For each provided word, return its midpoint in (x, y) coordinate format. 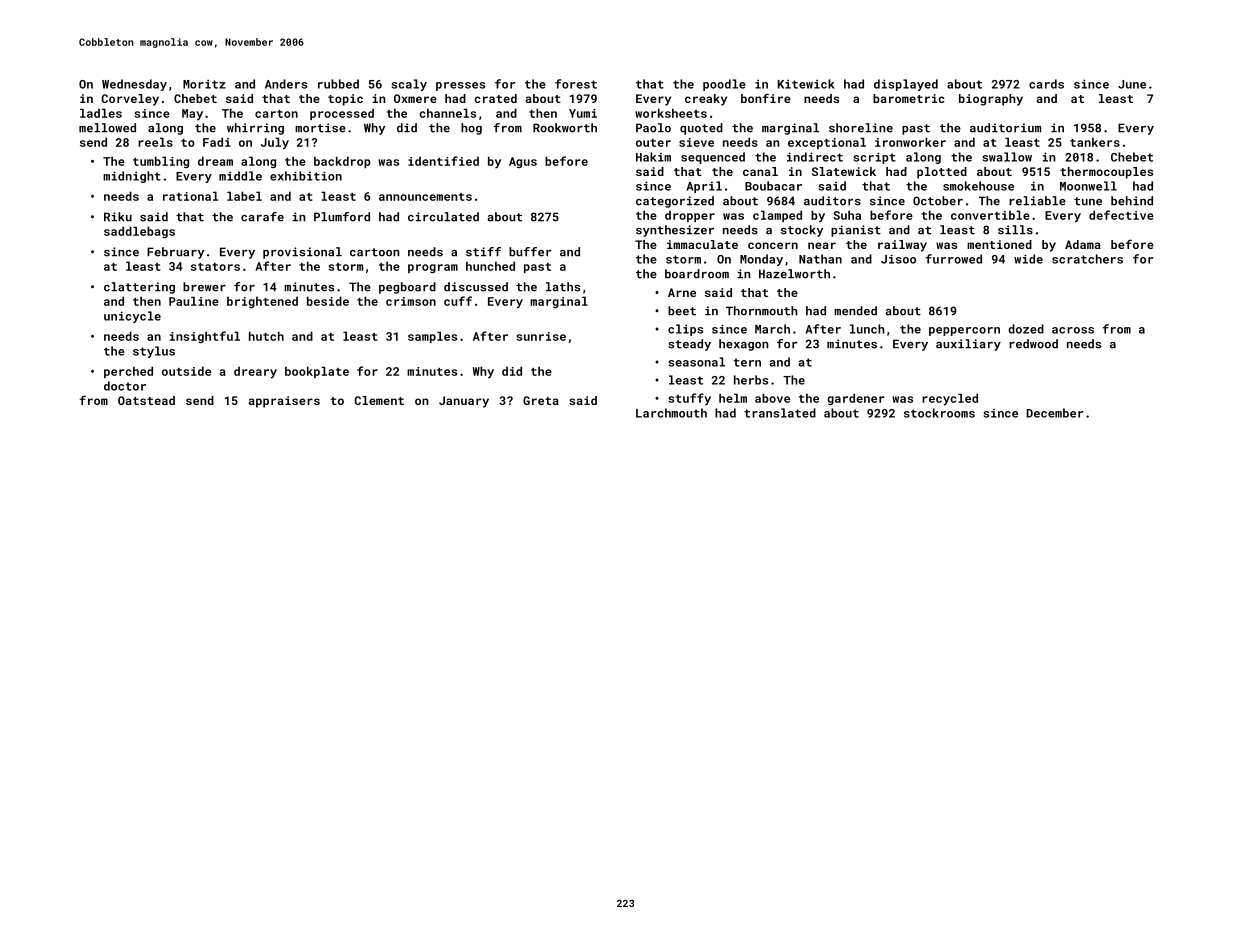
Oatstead (146, 400)
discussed (476, 287)
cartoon (375, 252)
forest (576, 84)
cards (1046, 84)
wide (1028, 259)
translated (780, 413)
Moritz (204, 84)
